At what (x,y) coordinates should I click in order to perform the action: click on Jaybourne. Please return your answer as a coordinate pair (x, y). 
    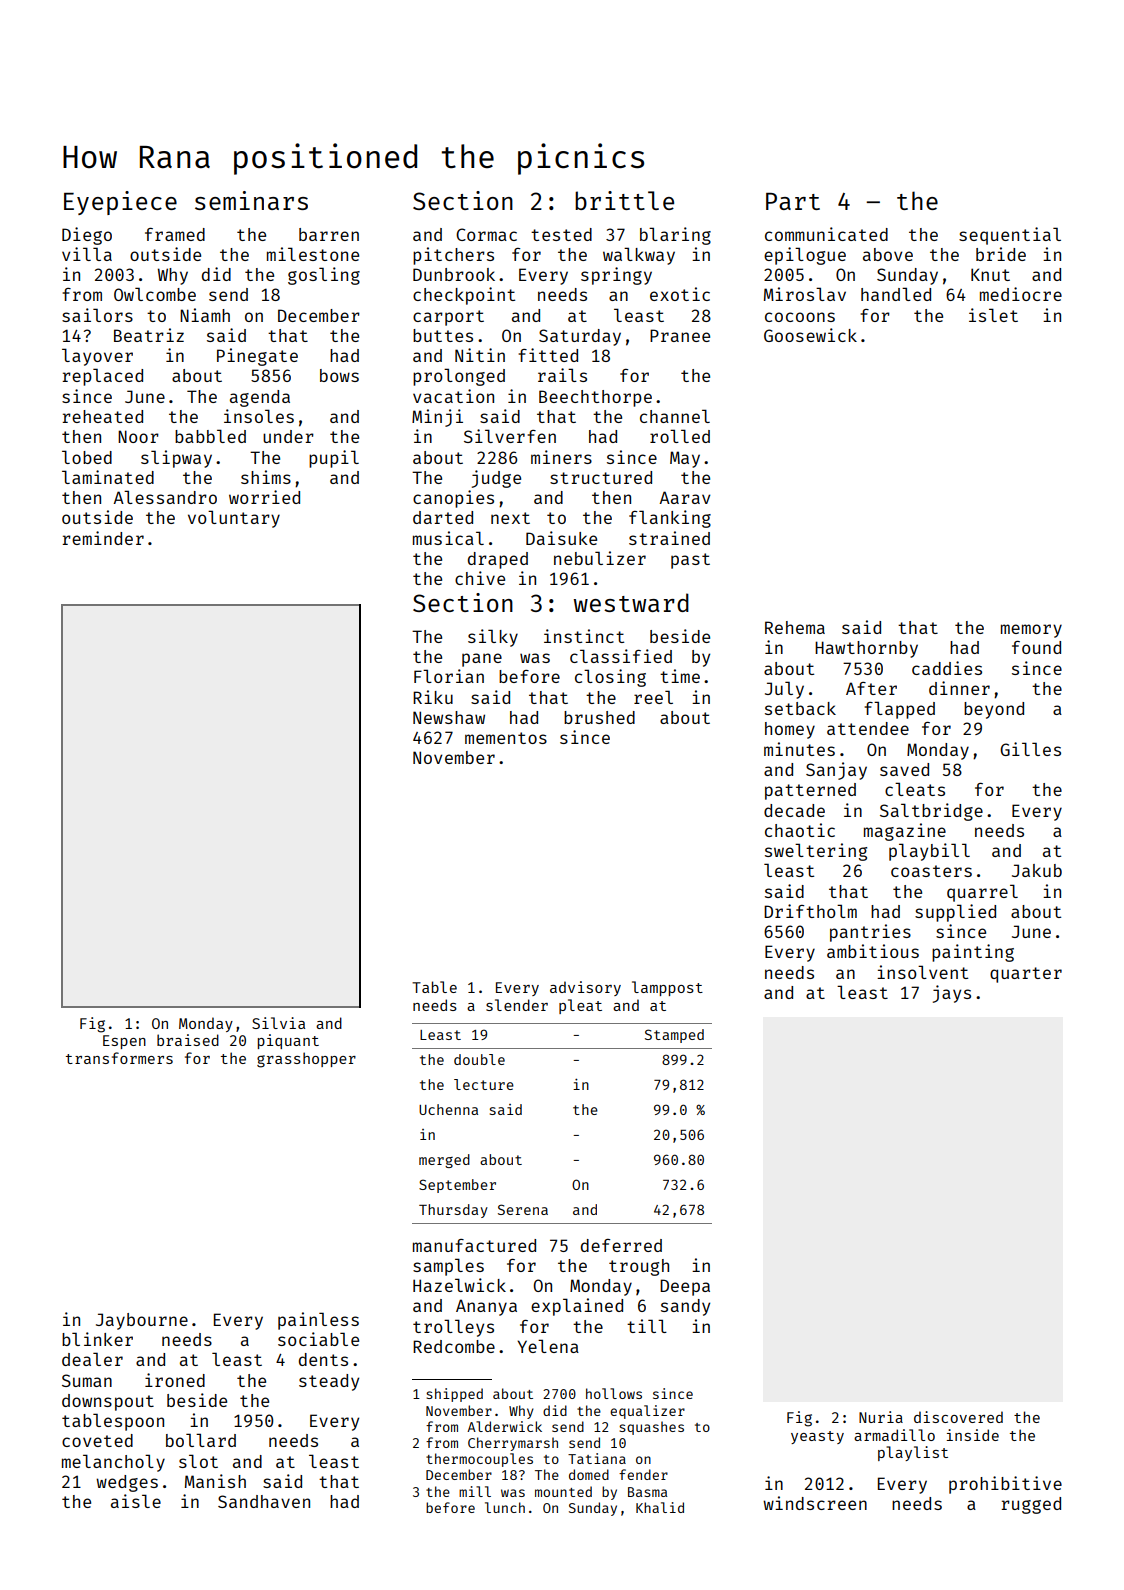
    Looking at the image, I should click on (142, 1321).
